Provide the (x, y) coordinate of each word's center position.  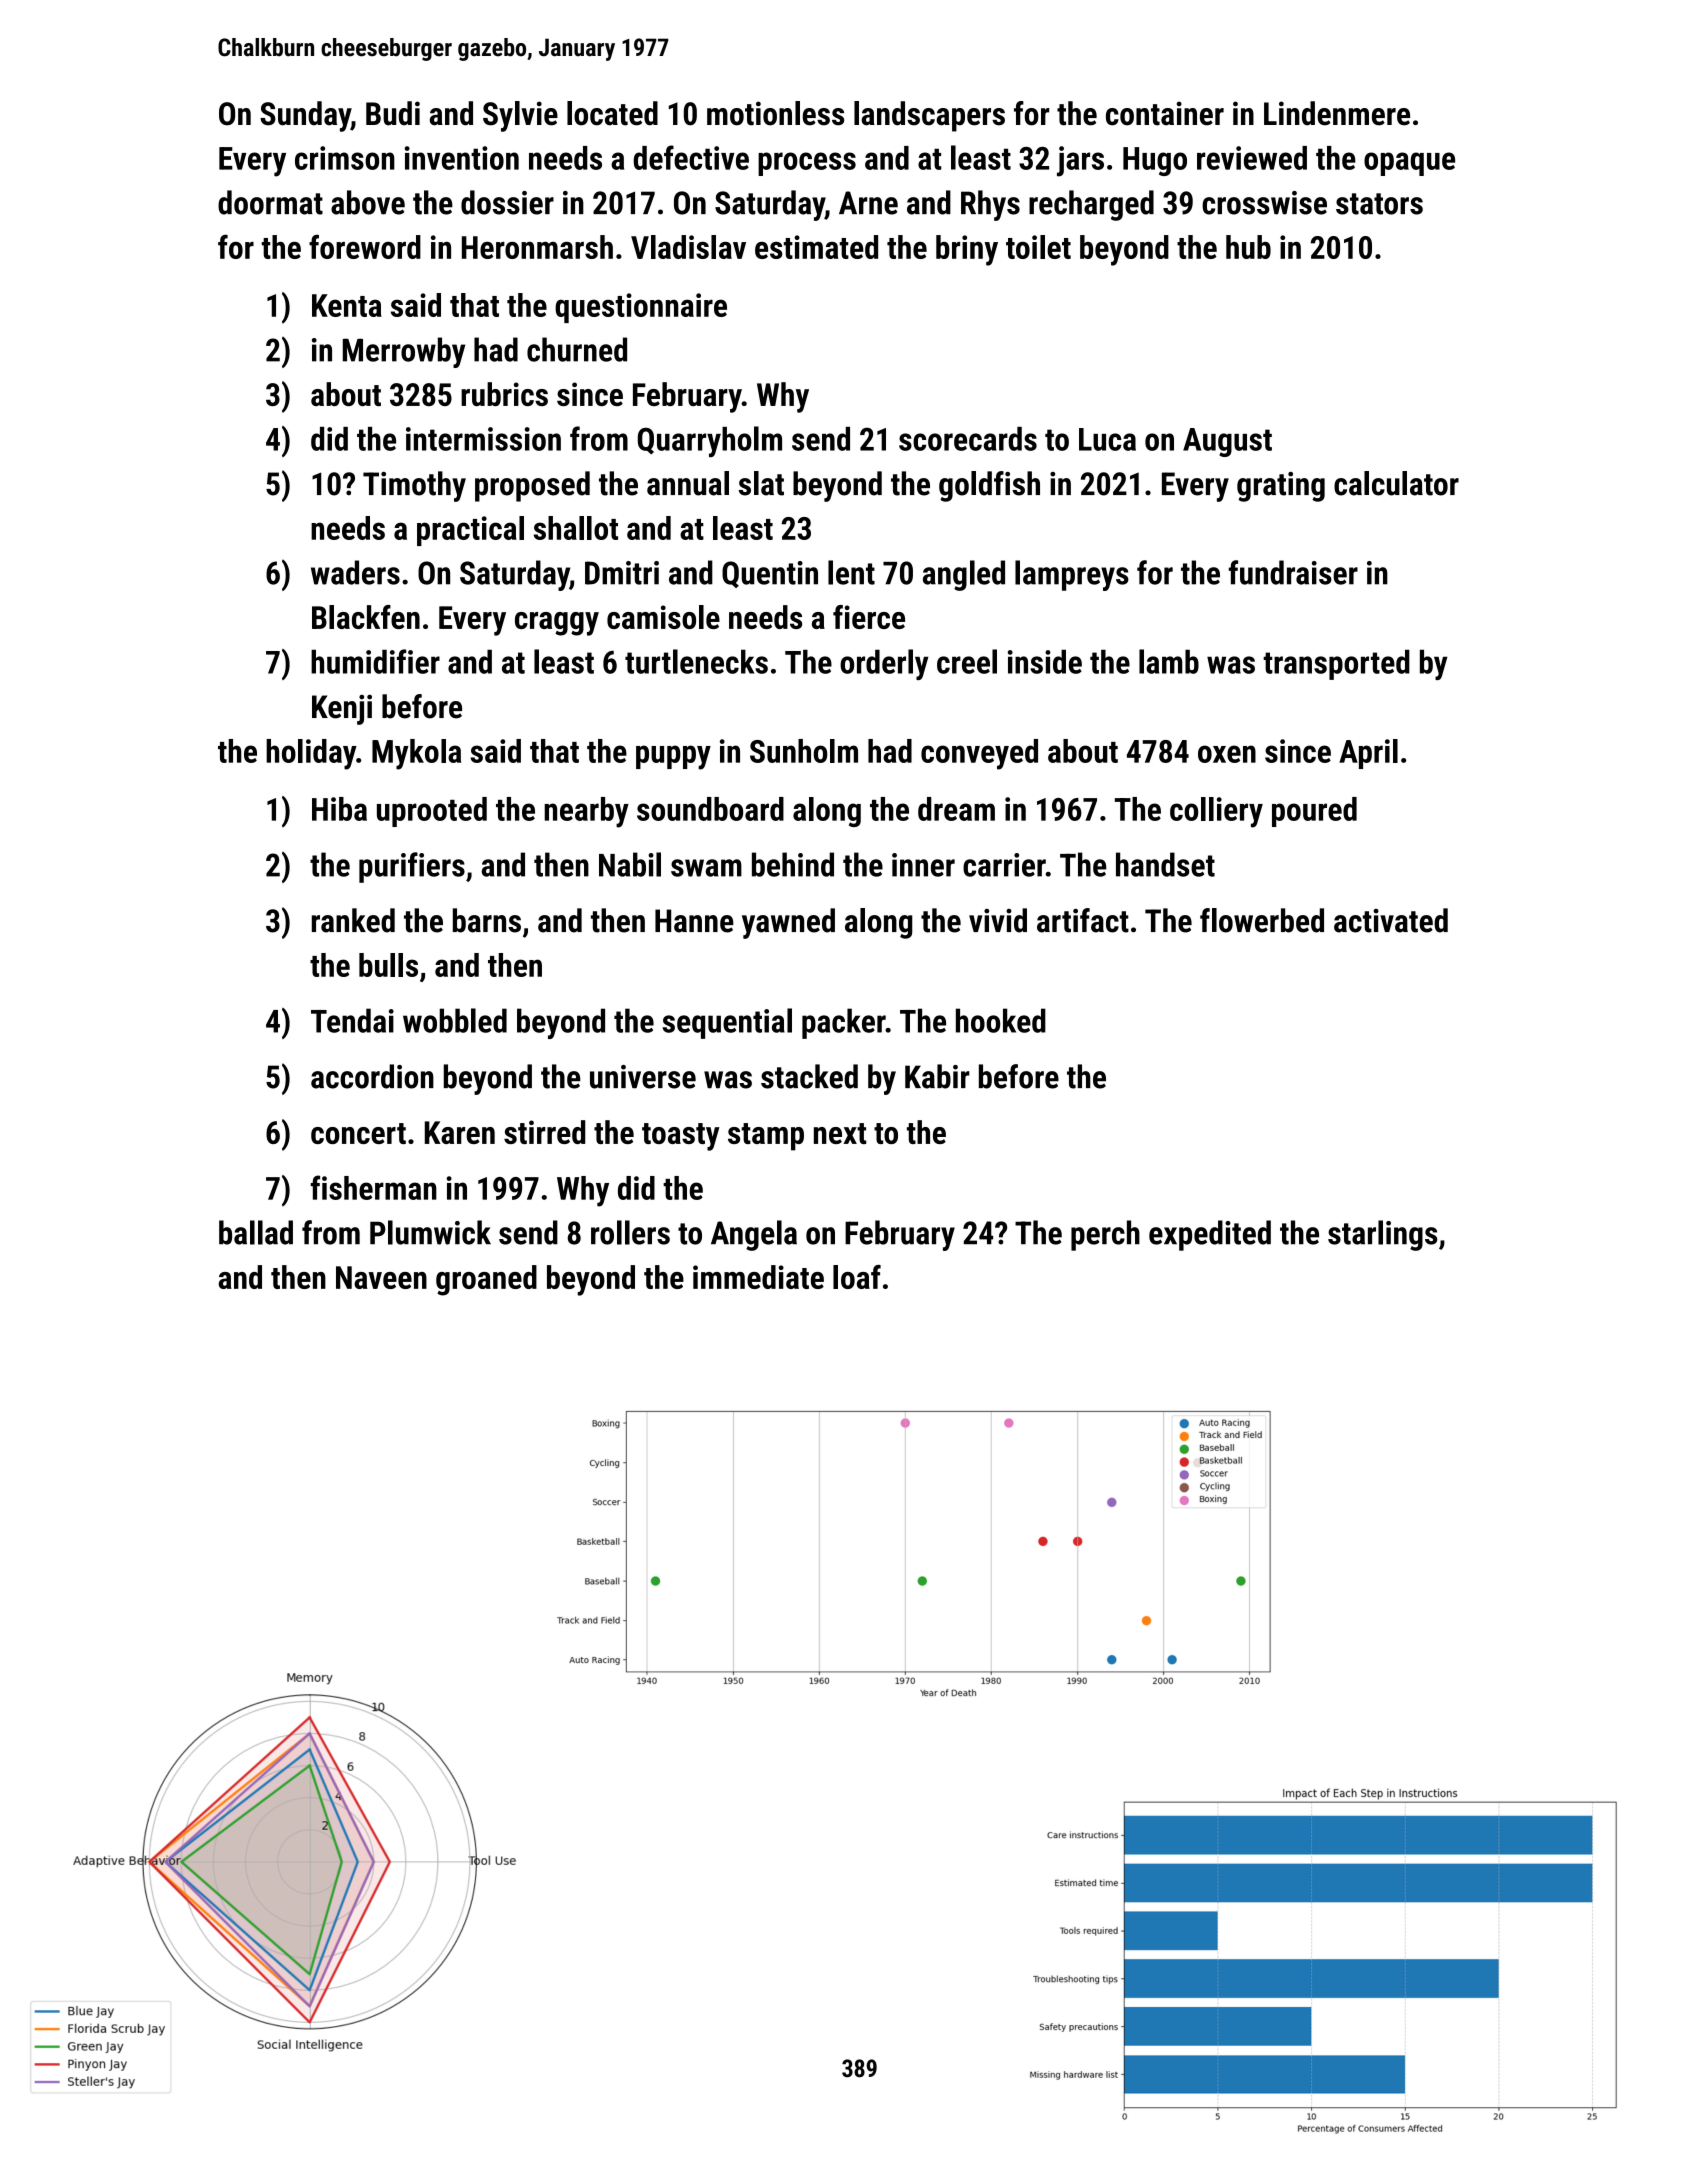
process (807, 164)
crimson (345, 158)
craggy (557, 624)
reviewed (1252, 158)
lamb (1169, 661)
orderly (884, 664)
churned (577, 349)
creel (967, 661)
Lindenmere (1337, 113)
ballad (256, 1232)
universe (643, 1077)
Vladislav (688, 247)
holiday (311, 754)
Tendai (352, 1020)
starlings (1382, 1235)
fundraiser (1293, 572)
